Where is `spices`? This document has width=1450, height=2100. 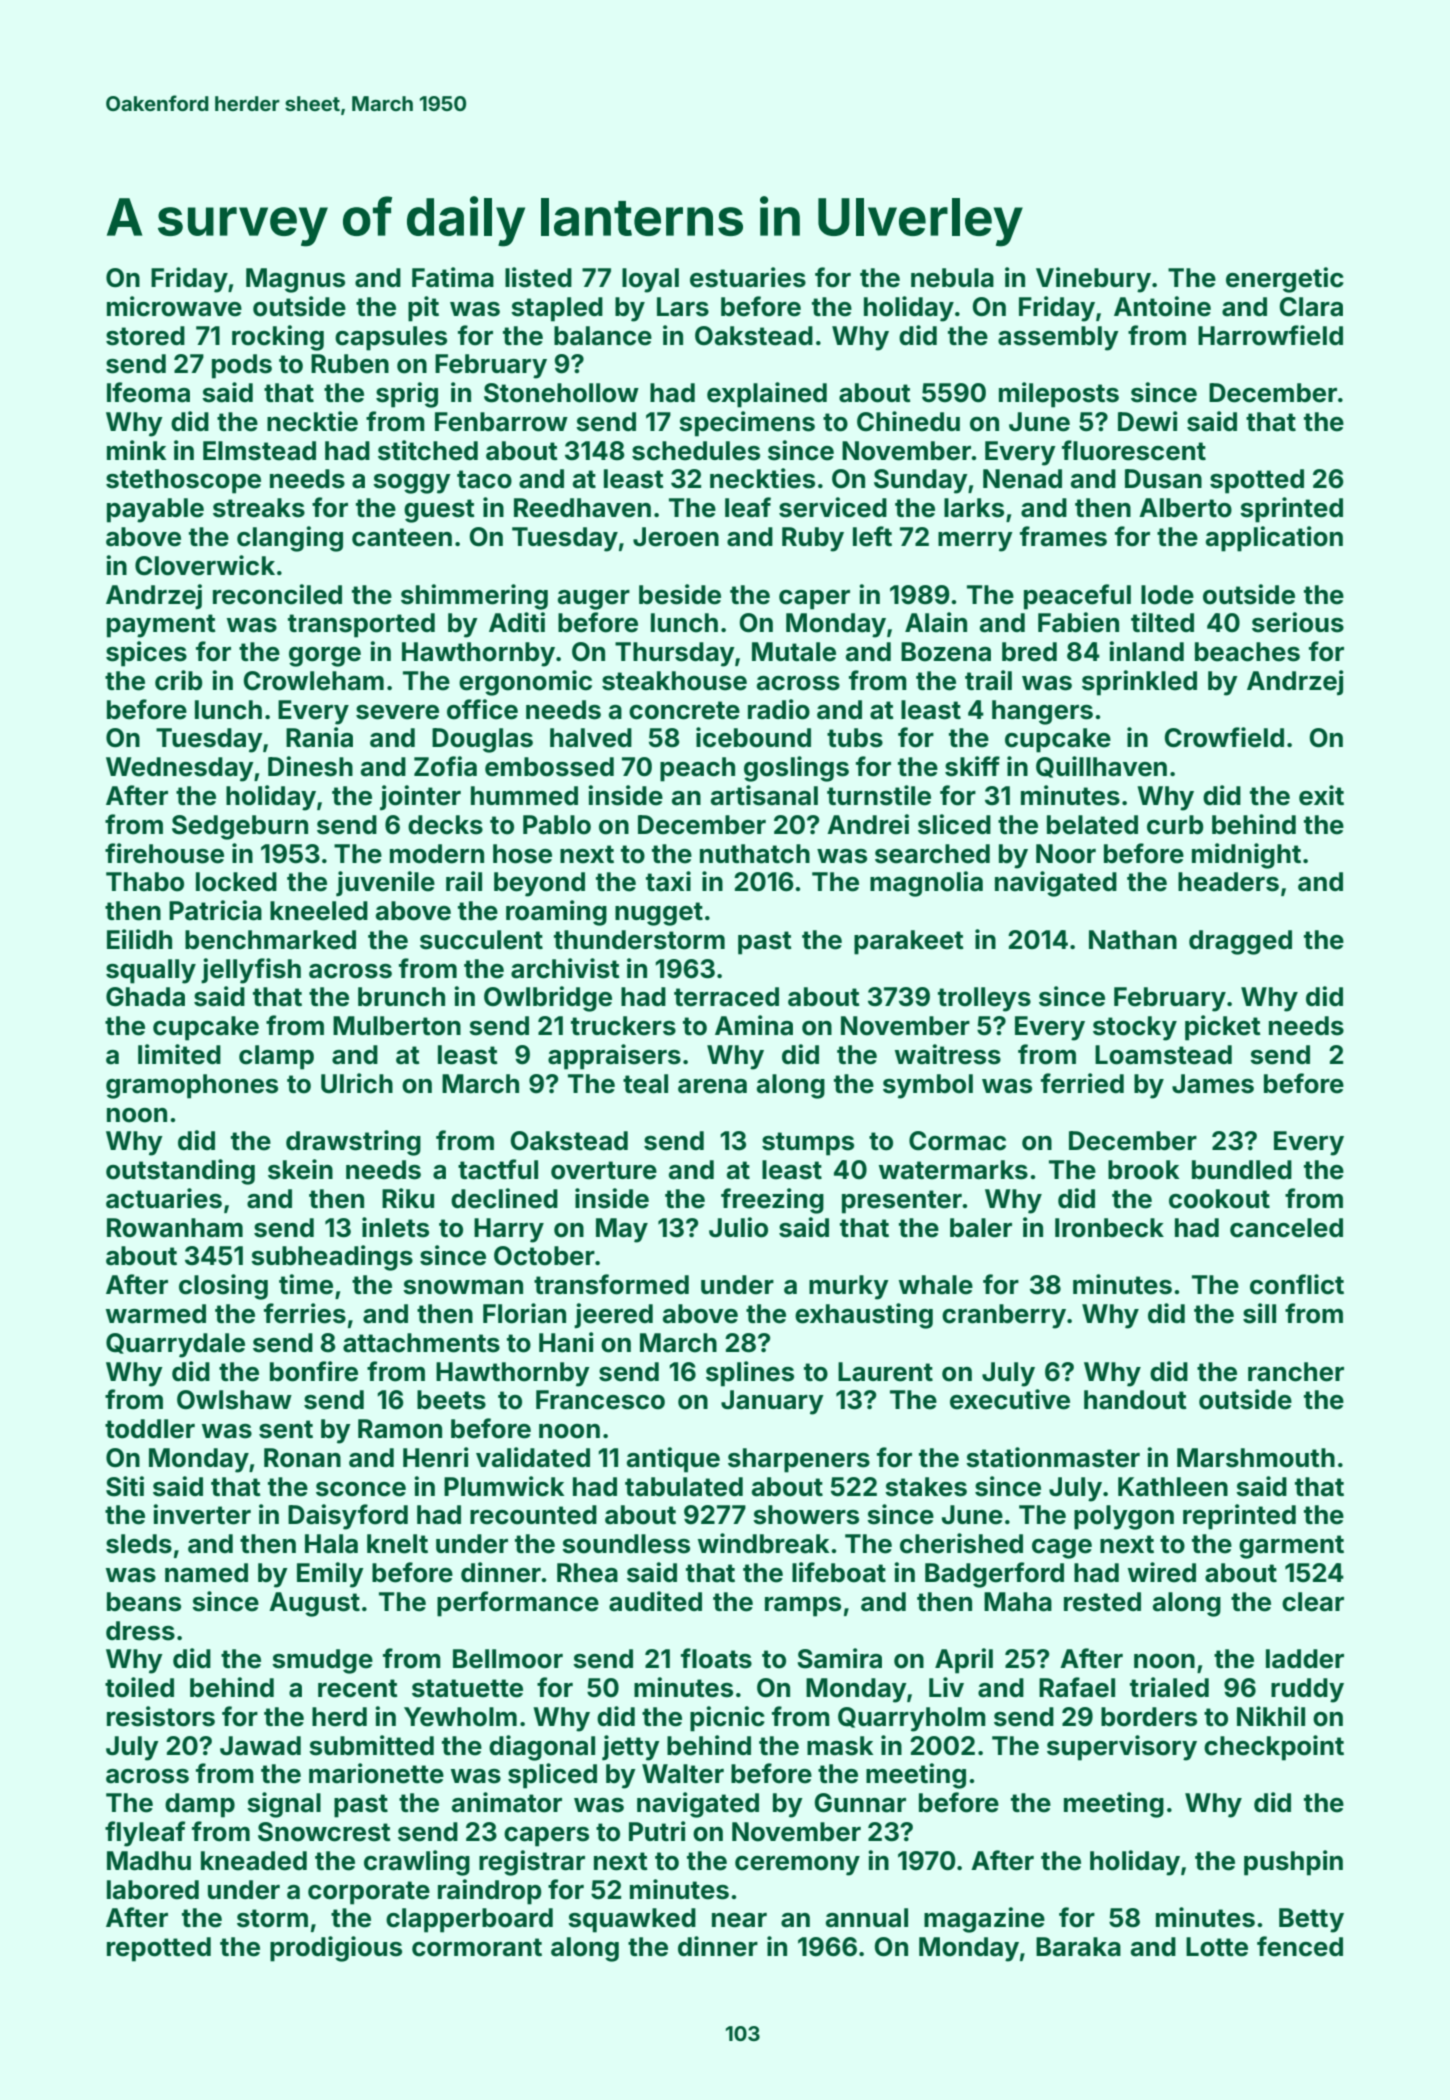
spices is located at coordinates (146, 654).
